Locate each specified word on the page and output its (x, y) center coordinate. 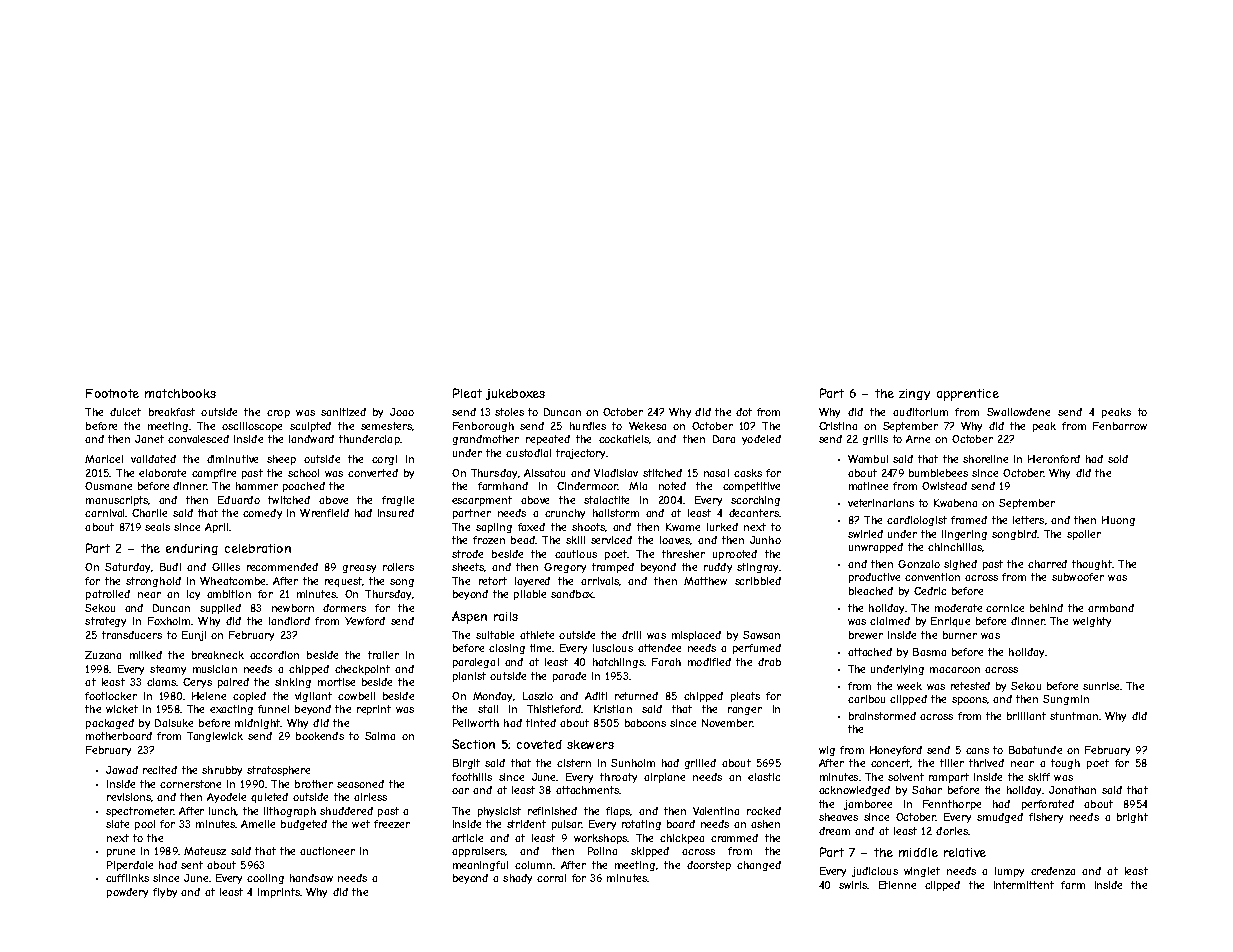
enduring (192, 549)
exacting (231, 710)
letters (1028, 520)
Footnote (112, 393)
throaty (618, 778)
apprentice (968, 395)
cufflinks (127, 878)
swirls (853, 885)
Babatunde (1035, 750)
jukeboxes (515, 394)
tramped (613, 568)
